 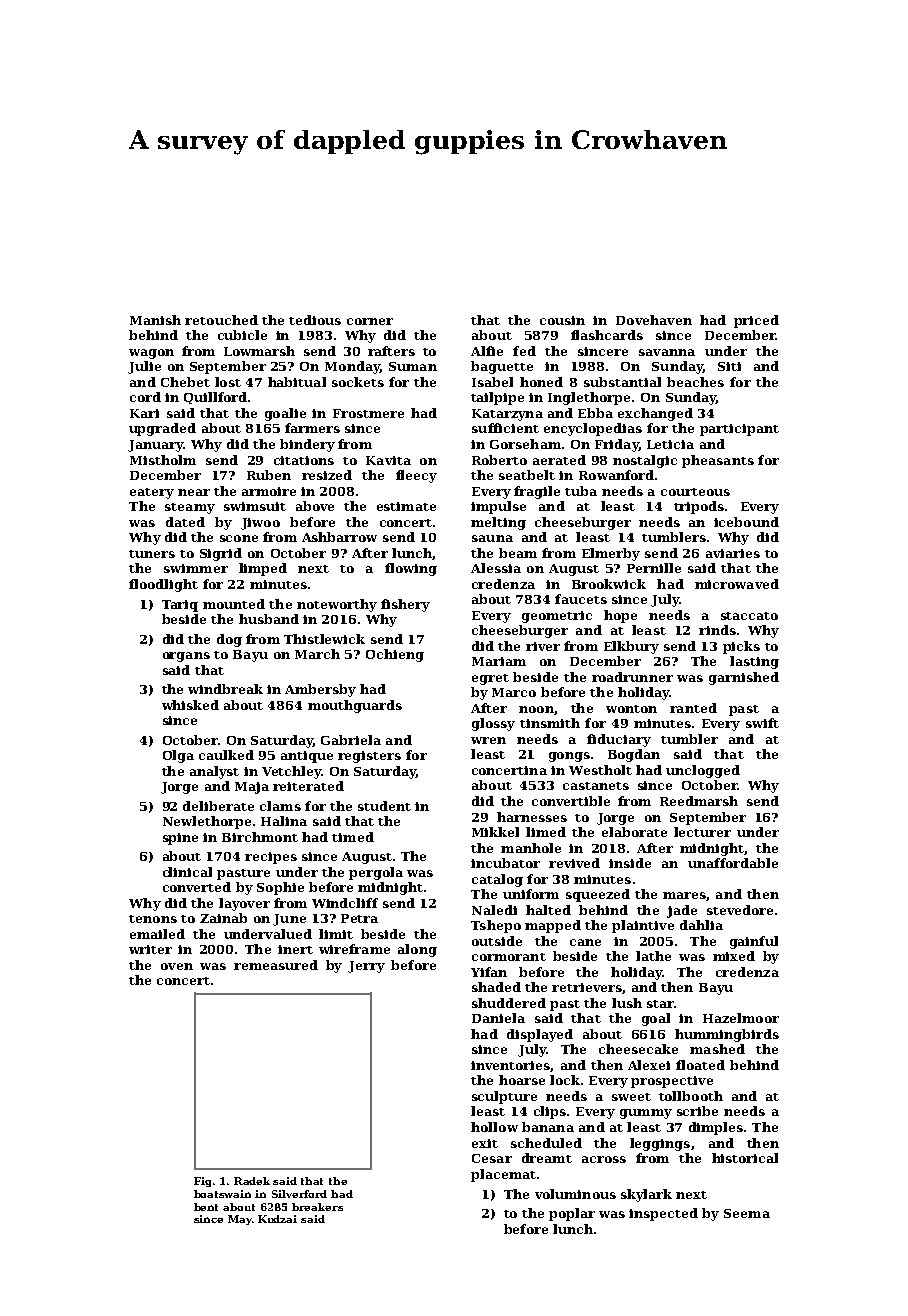 I want to click on flowing, so click(x=411, y=569).
